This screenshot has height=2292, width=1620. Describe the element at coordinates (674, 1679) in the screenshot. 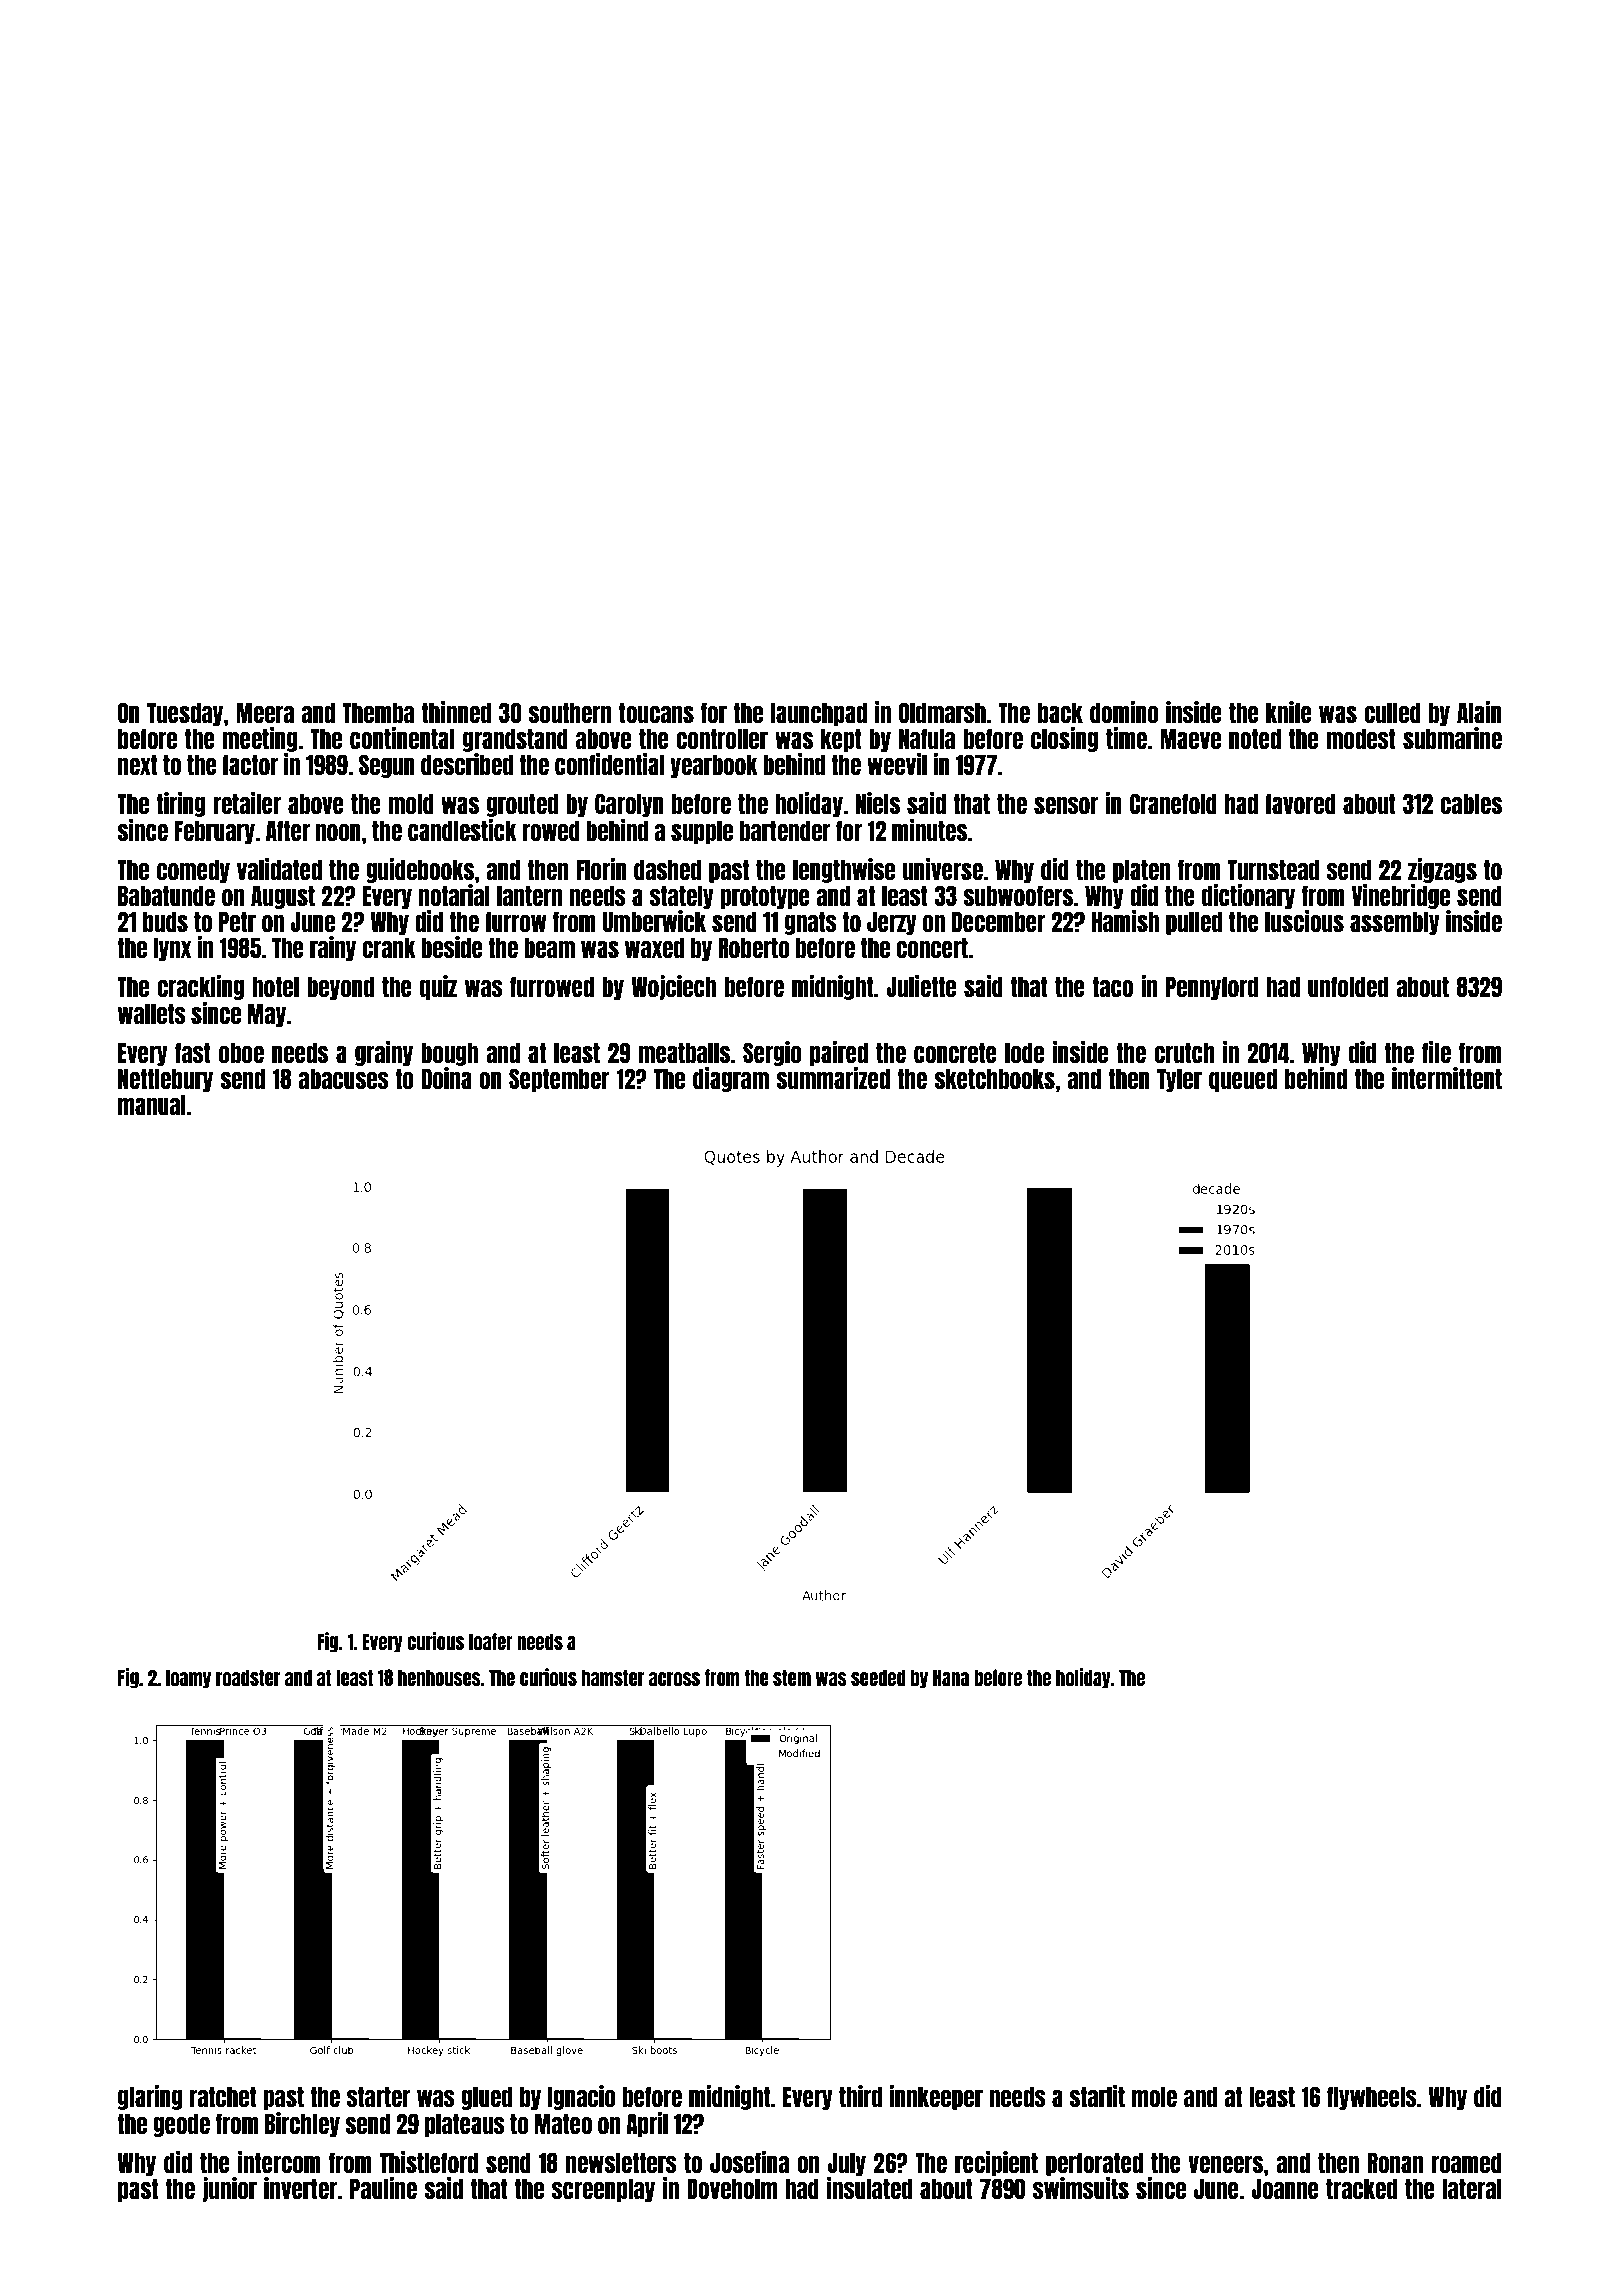

I see `across` at that location.
